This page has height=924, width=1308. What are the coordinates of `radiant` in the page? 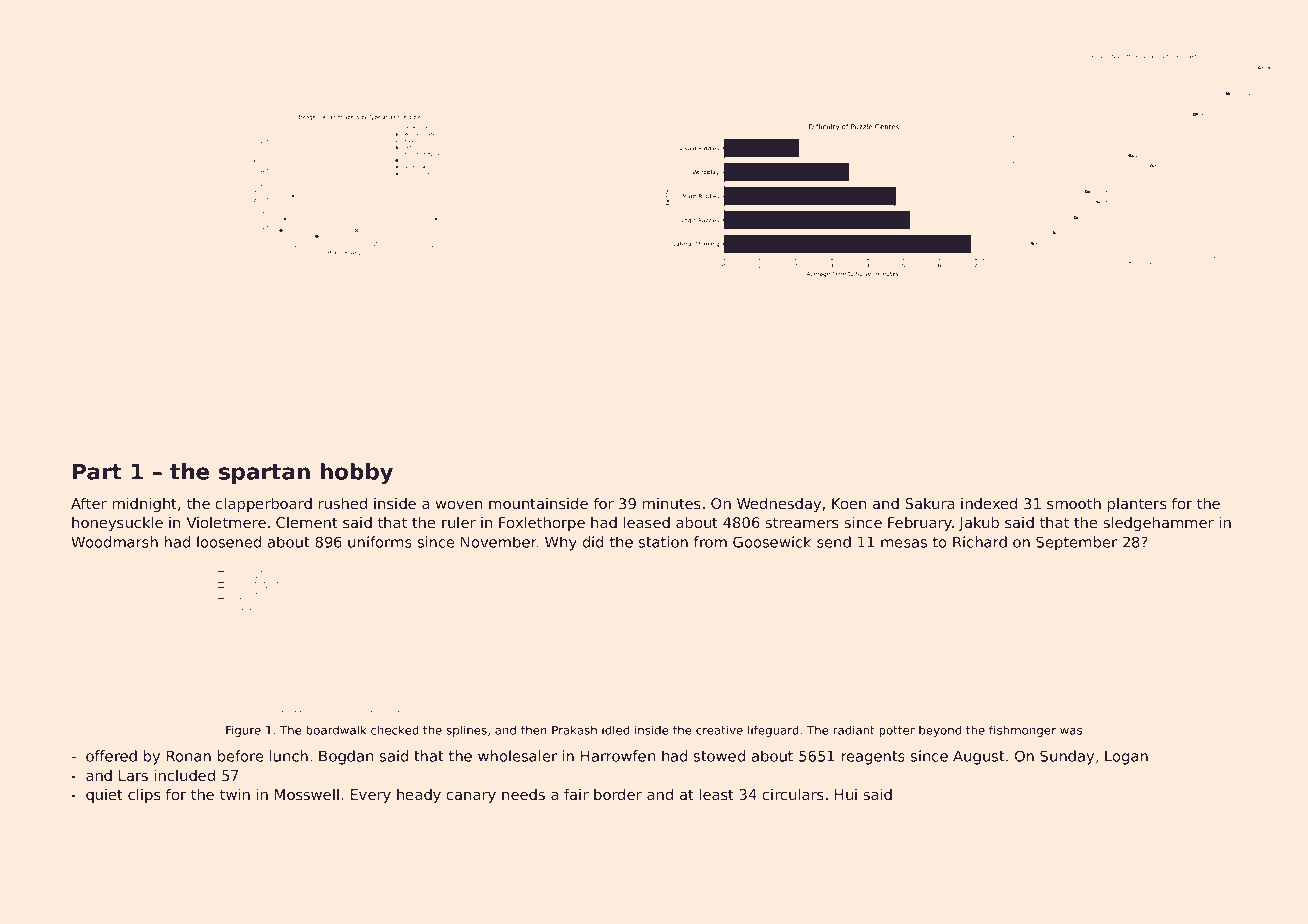 It's located at (854, 730).
